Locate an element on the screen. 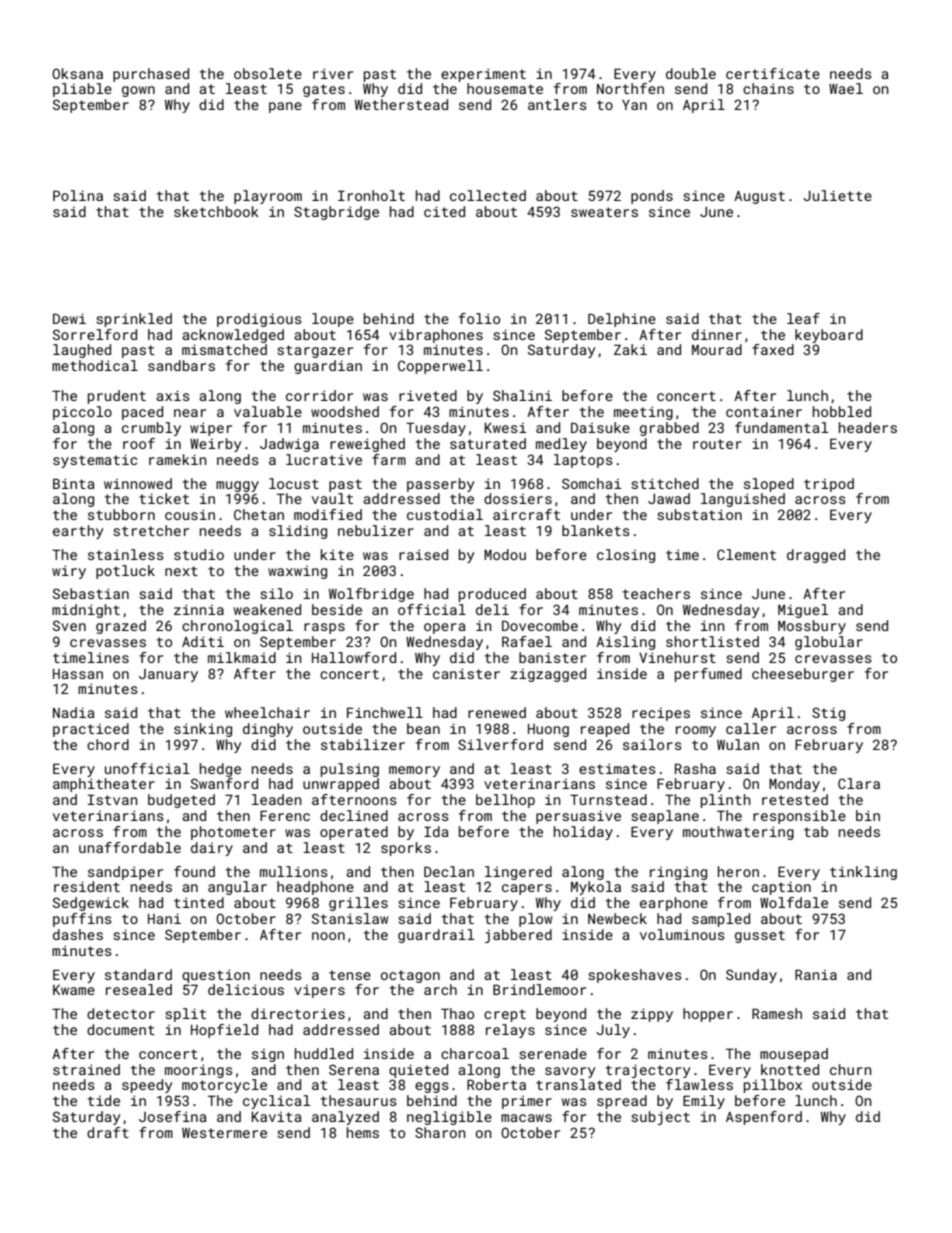 This screenshot has width=952, height=1233. draft is located at coordinates (108, 1132).
